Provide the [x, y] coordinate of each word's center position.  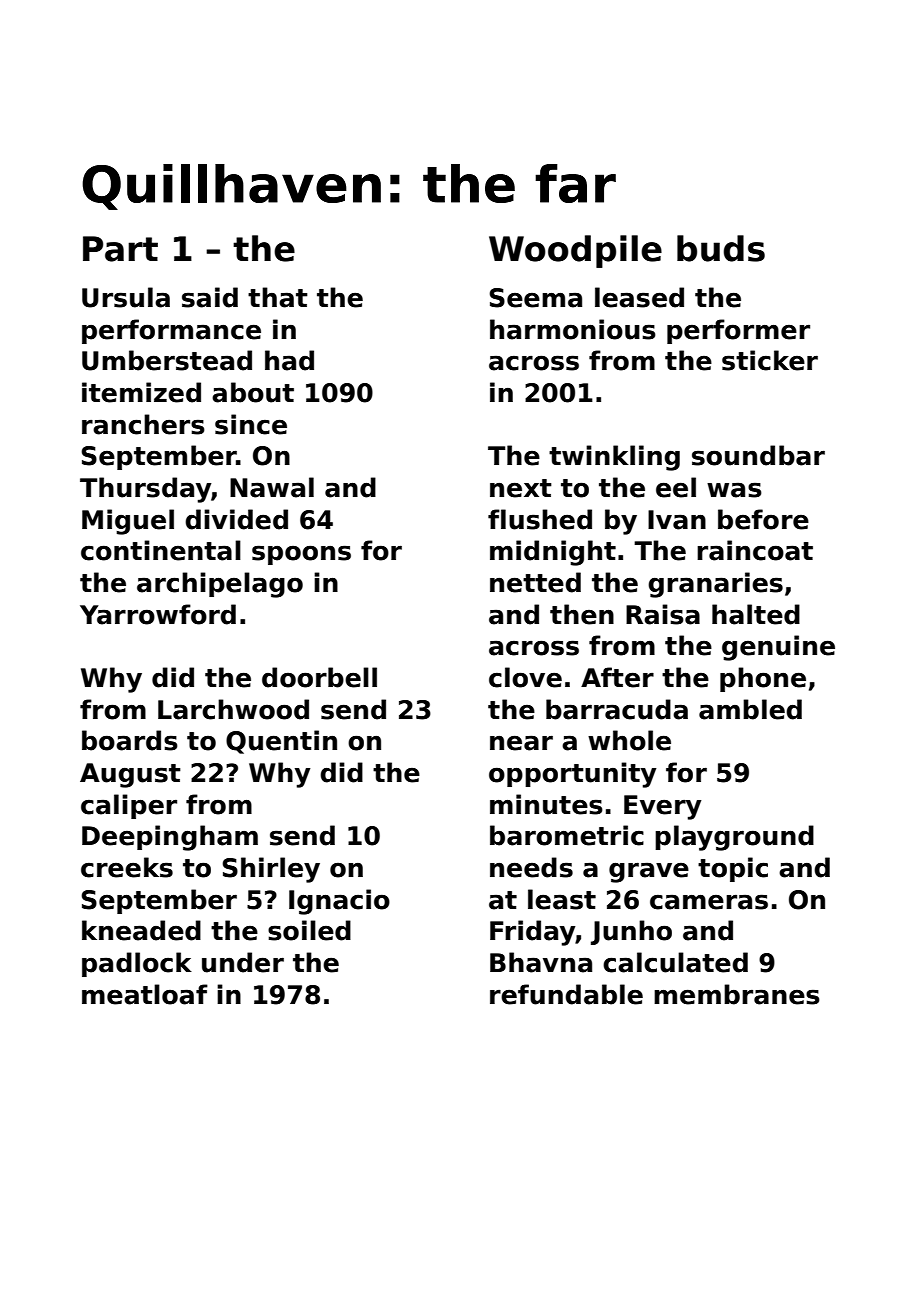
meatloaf [145, 994]
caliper [129, 806]
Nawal [272, 487]
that [278, 297]
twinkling [614, 458]
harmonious [573, 329]
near [521, 743]
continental [161, 550]
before [763, 519]
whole [629, 740]
